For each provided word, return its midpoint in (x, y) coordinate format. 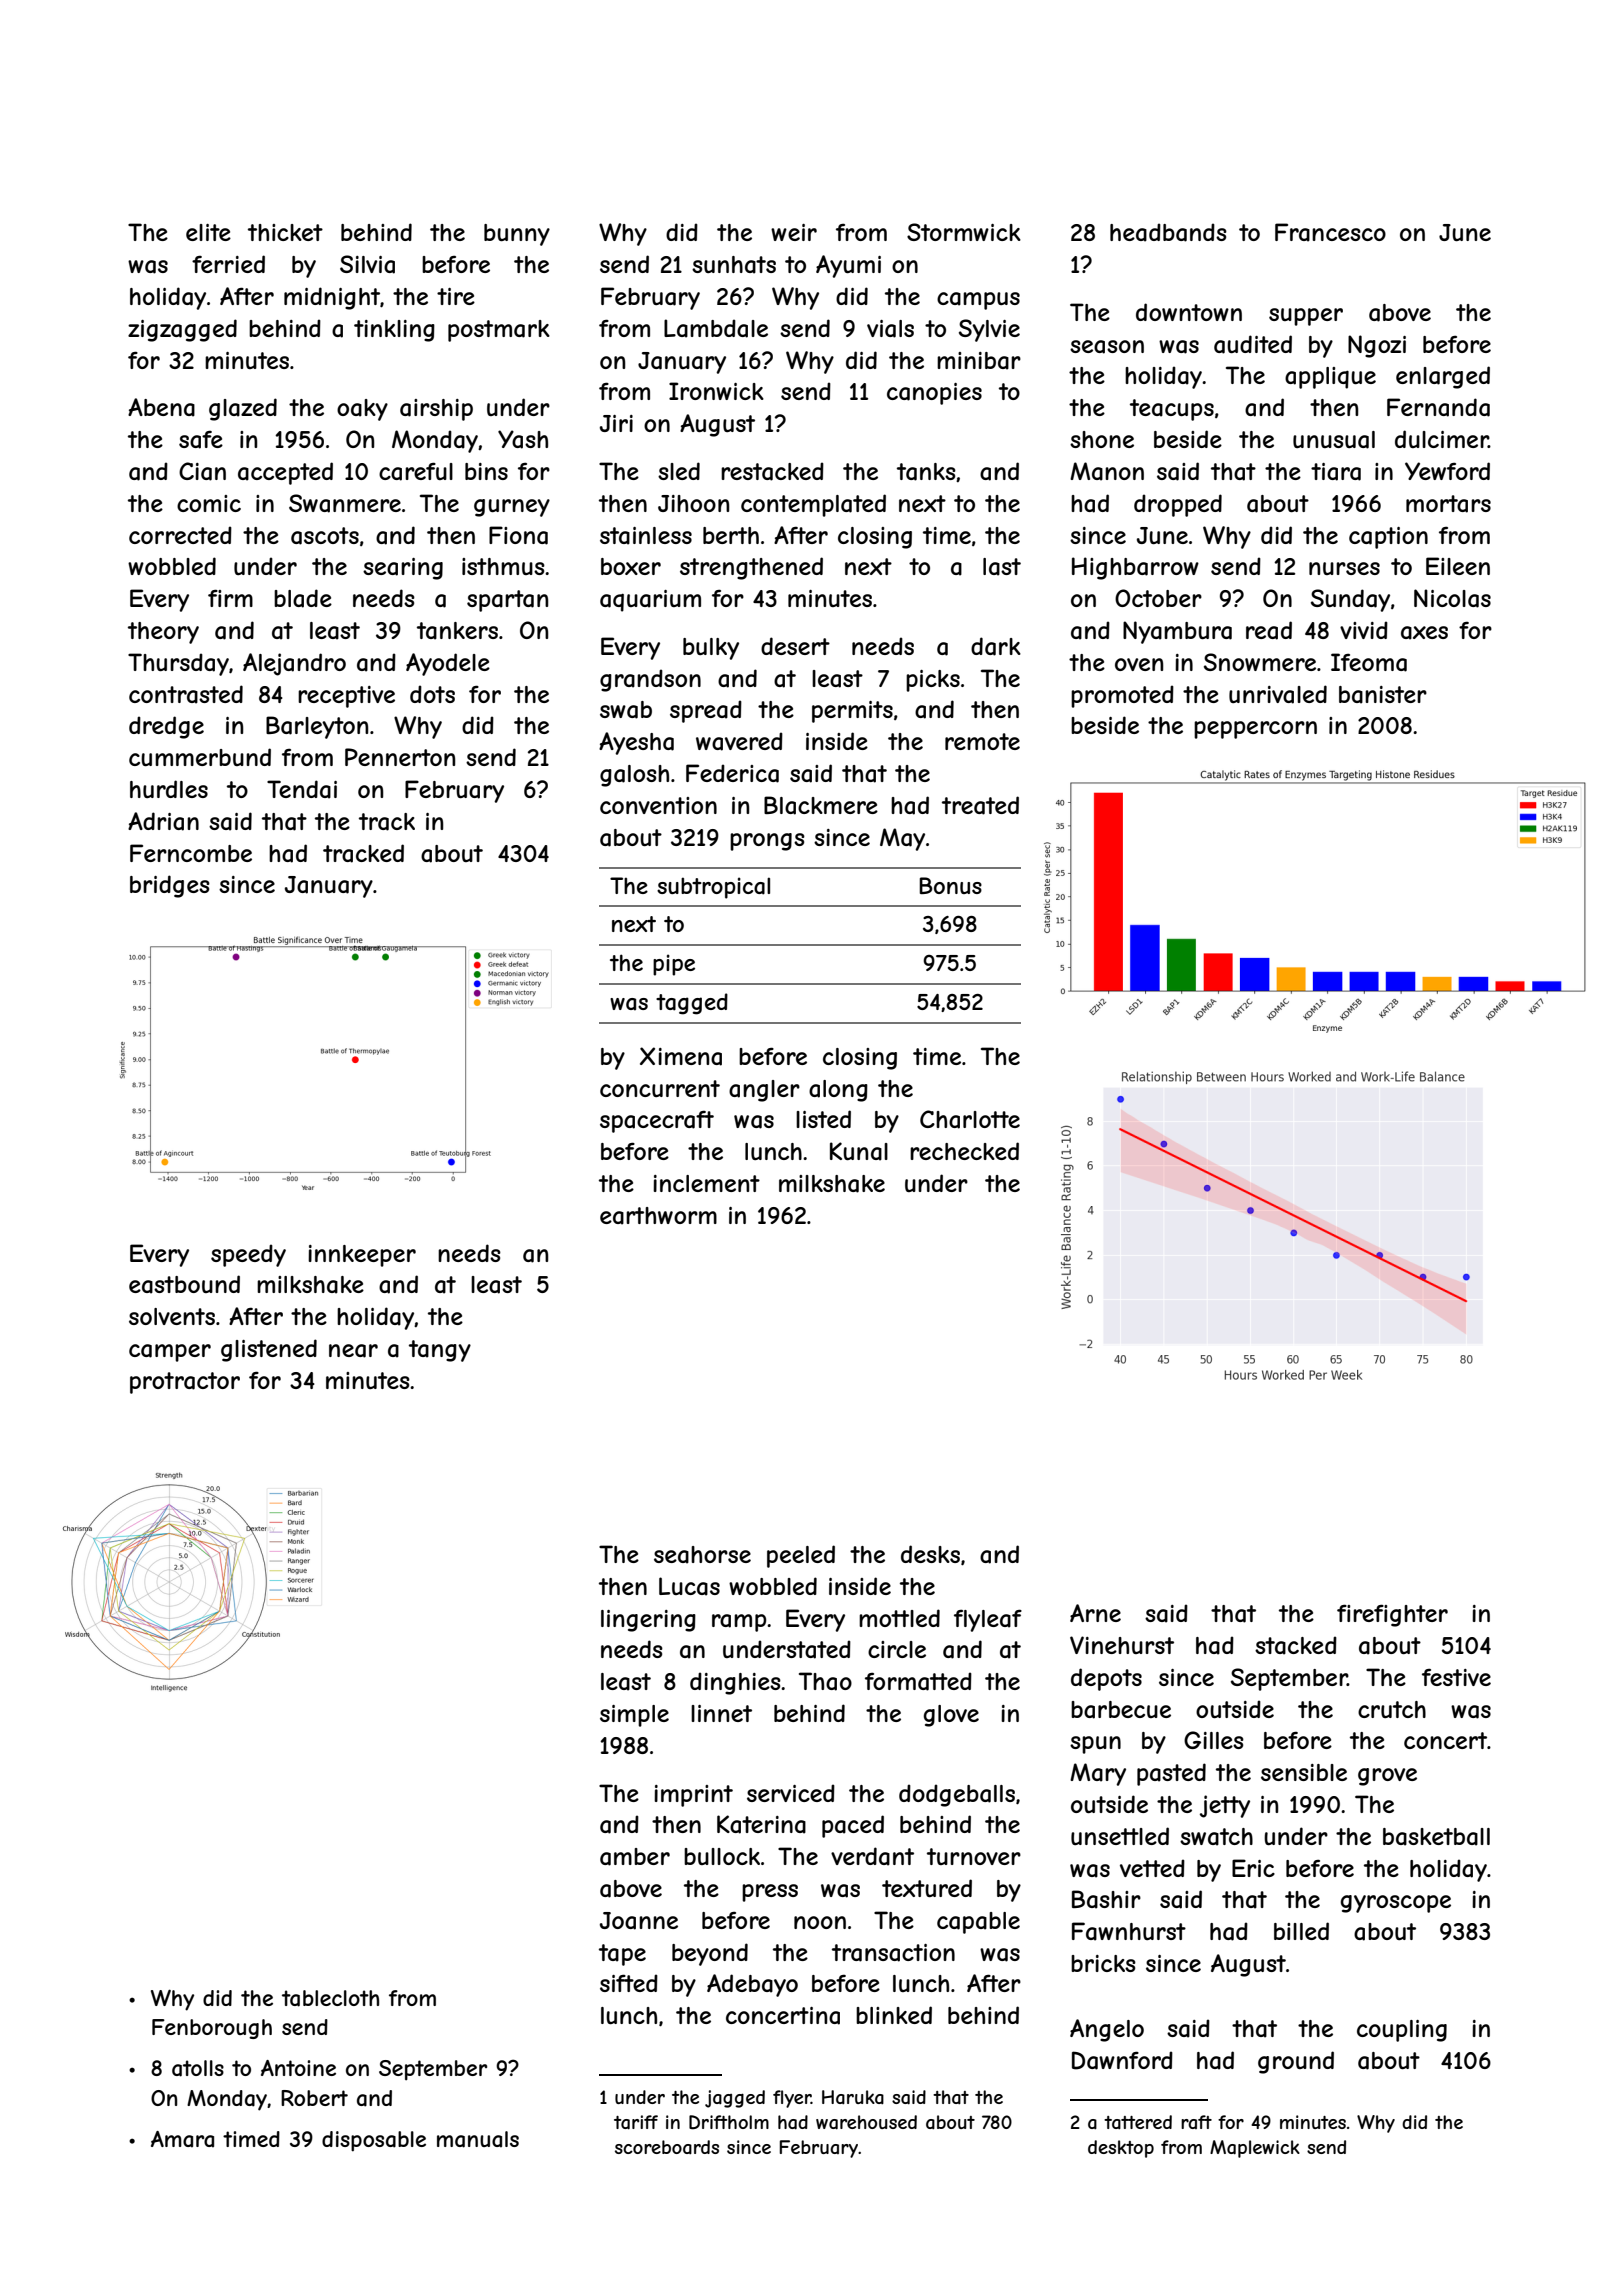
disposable (374, 2141)
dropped (1178, 505)
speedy (248, 1255)
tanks (926, 472)
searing (403, 569)
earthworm (658, 1216)
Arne (1095, 1613)
